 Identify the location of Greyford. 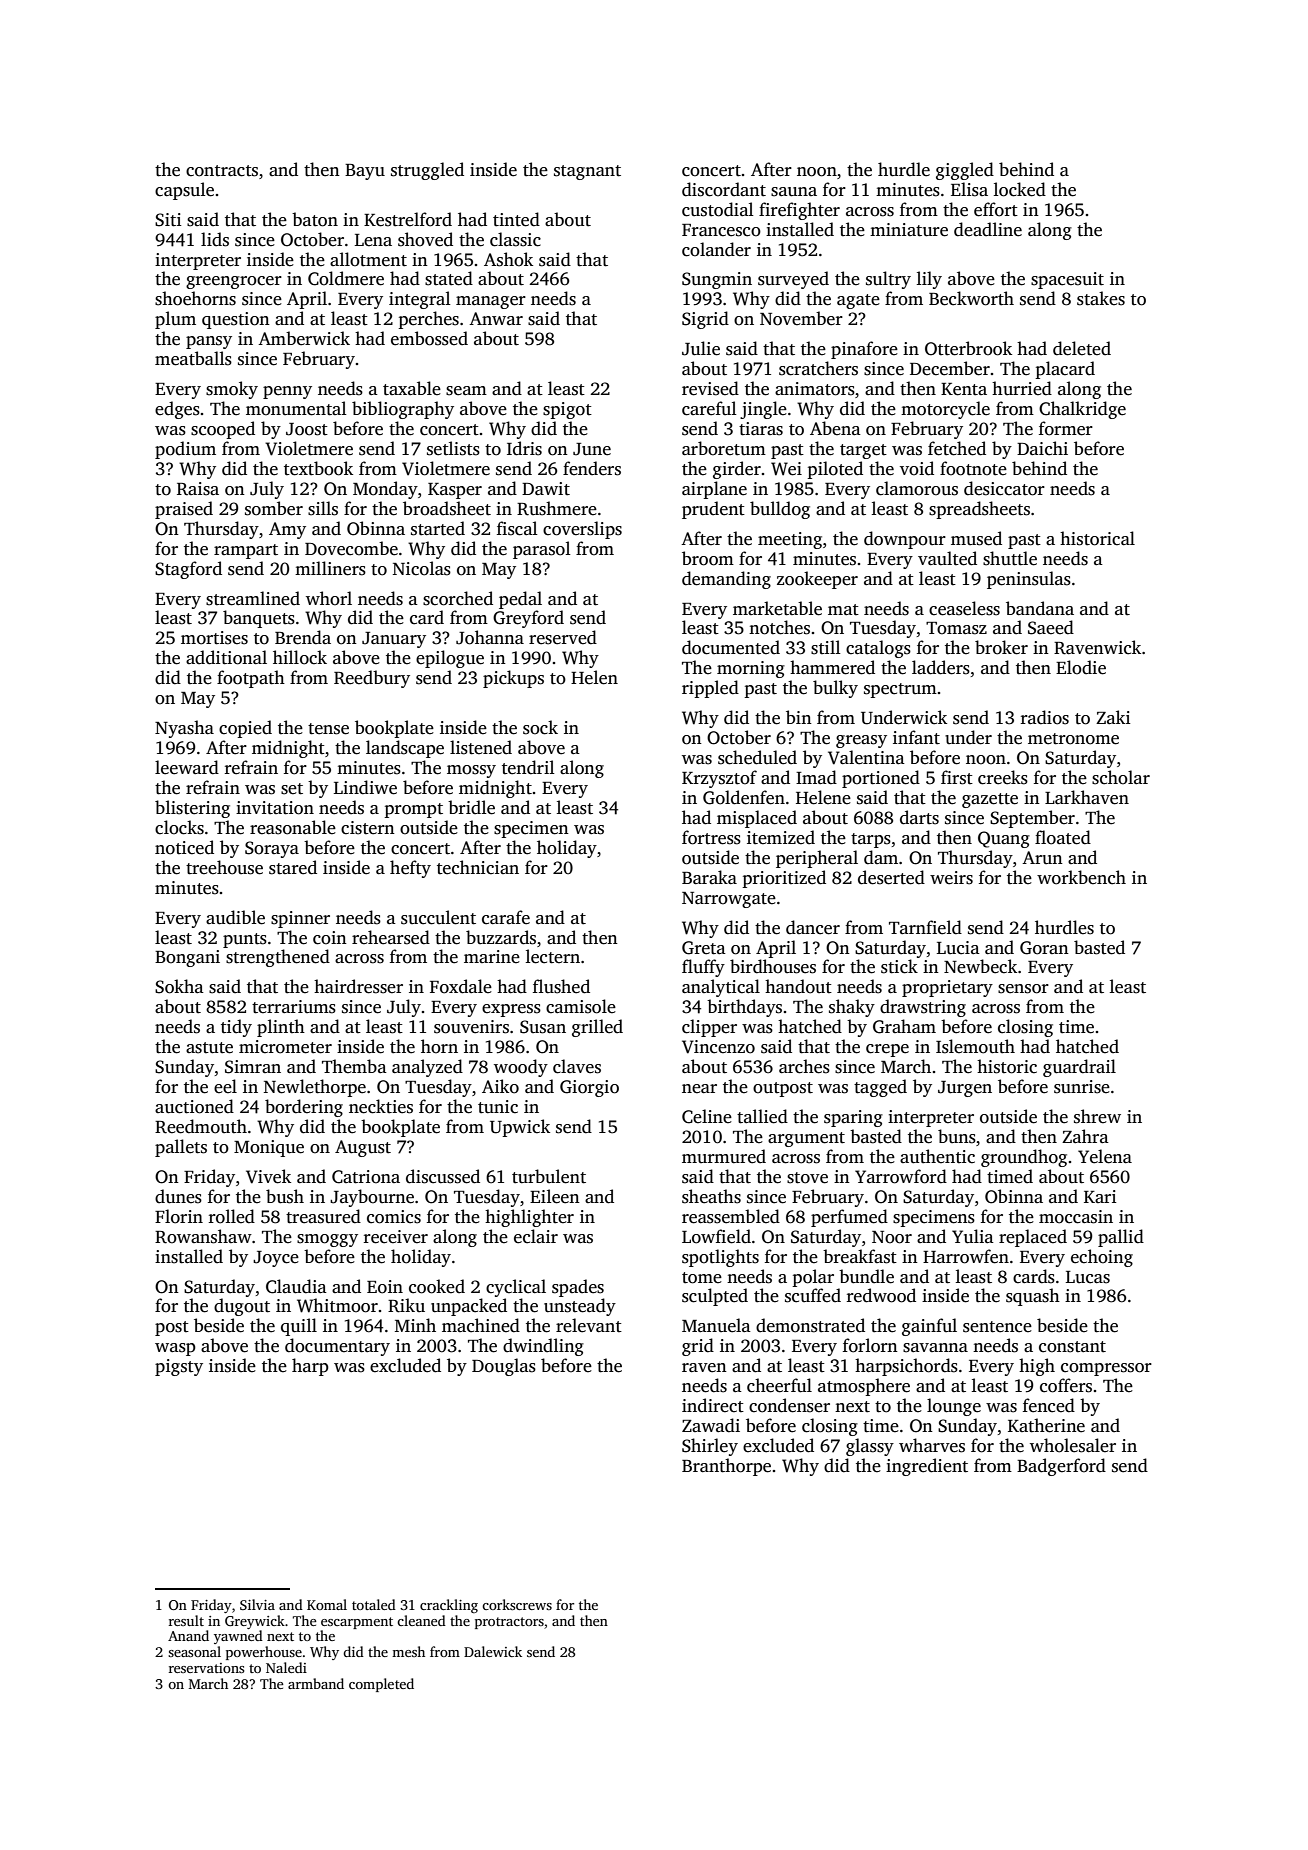
(528, 619).
